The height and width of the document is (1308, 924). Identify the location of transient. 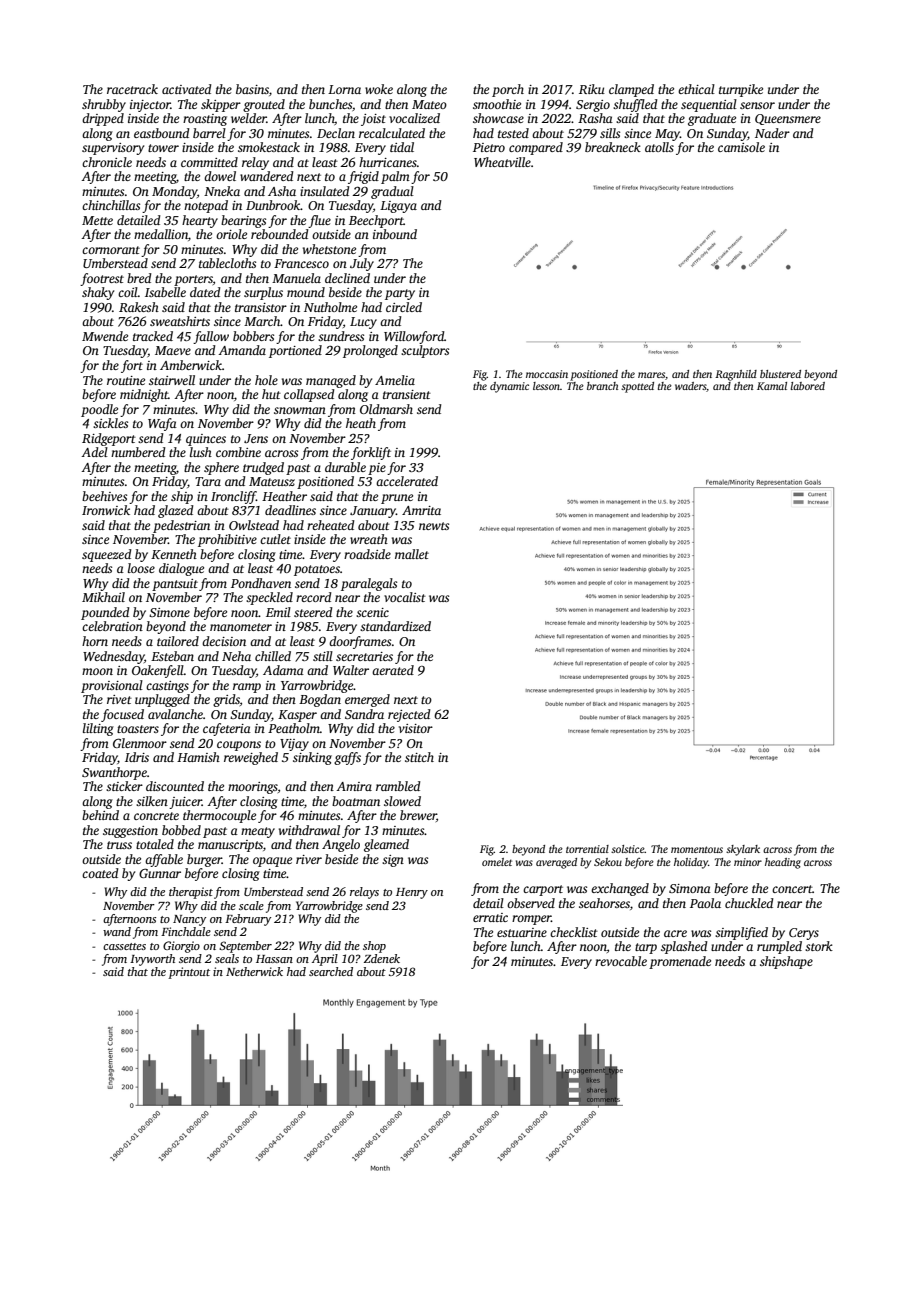
(407, 394).
